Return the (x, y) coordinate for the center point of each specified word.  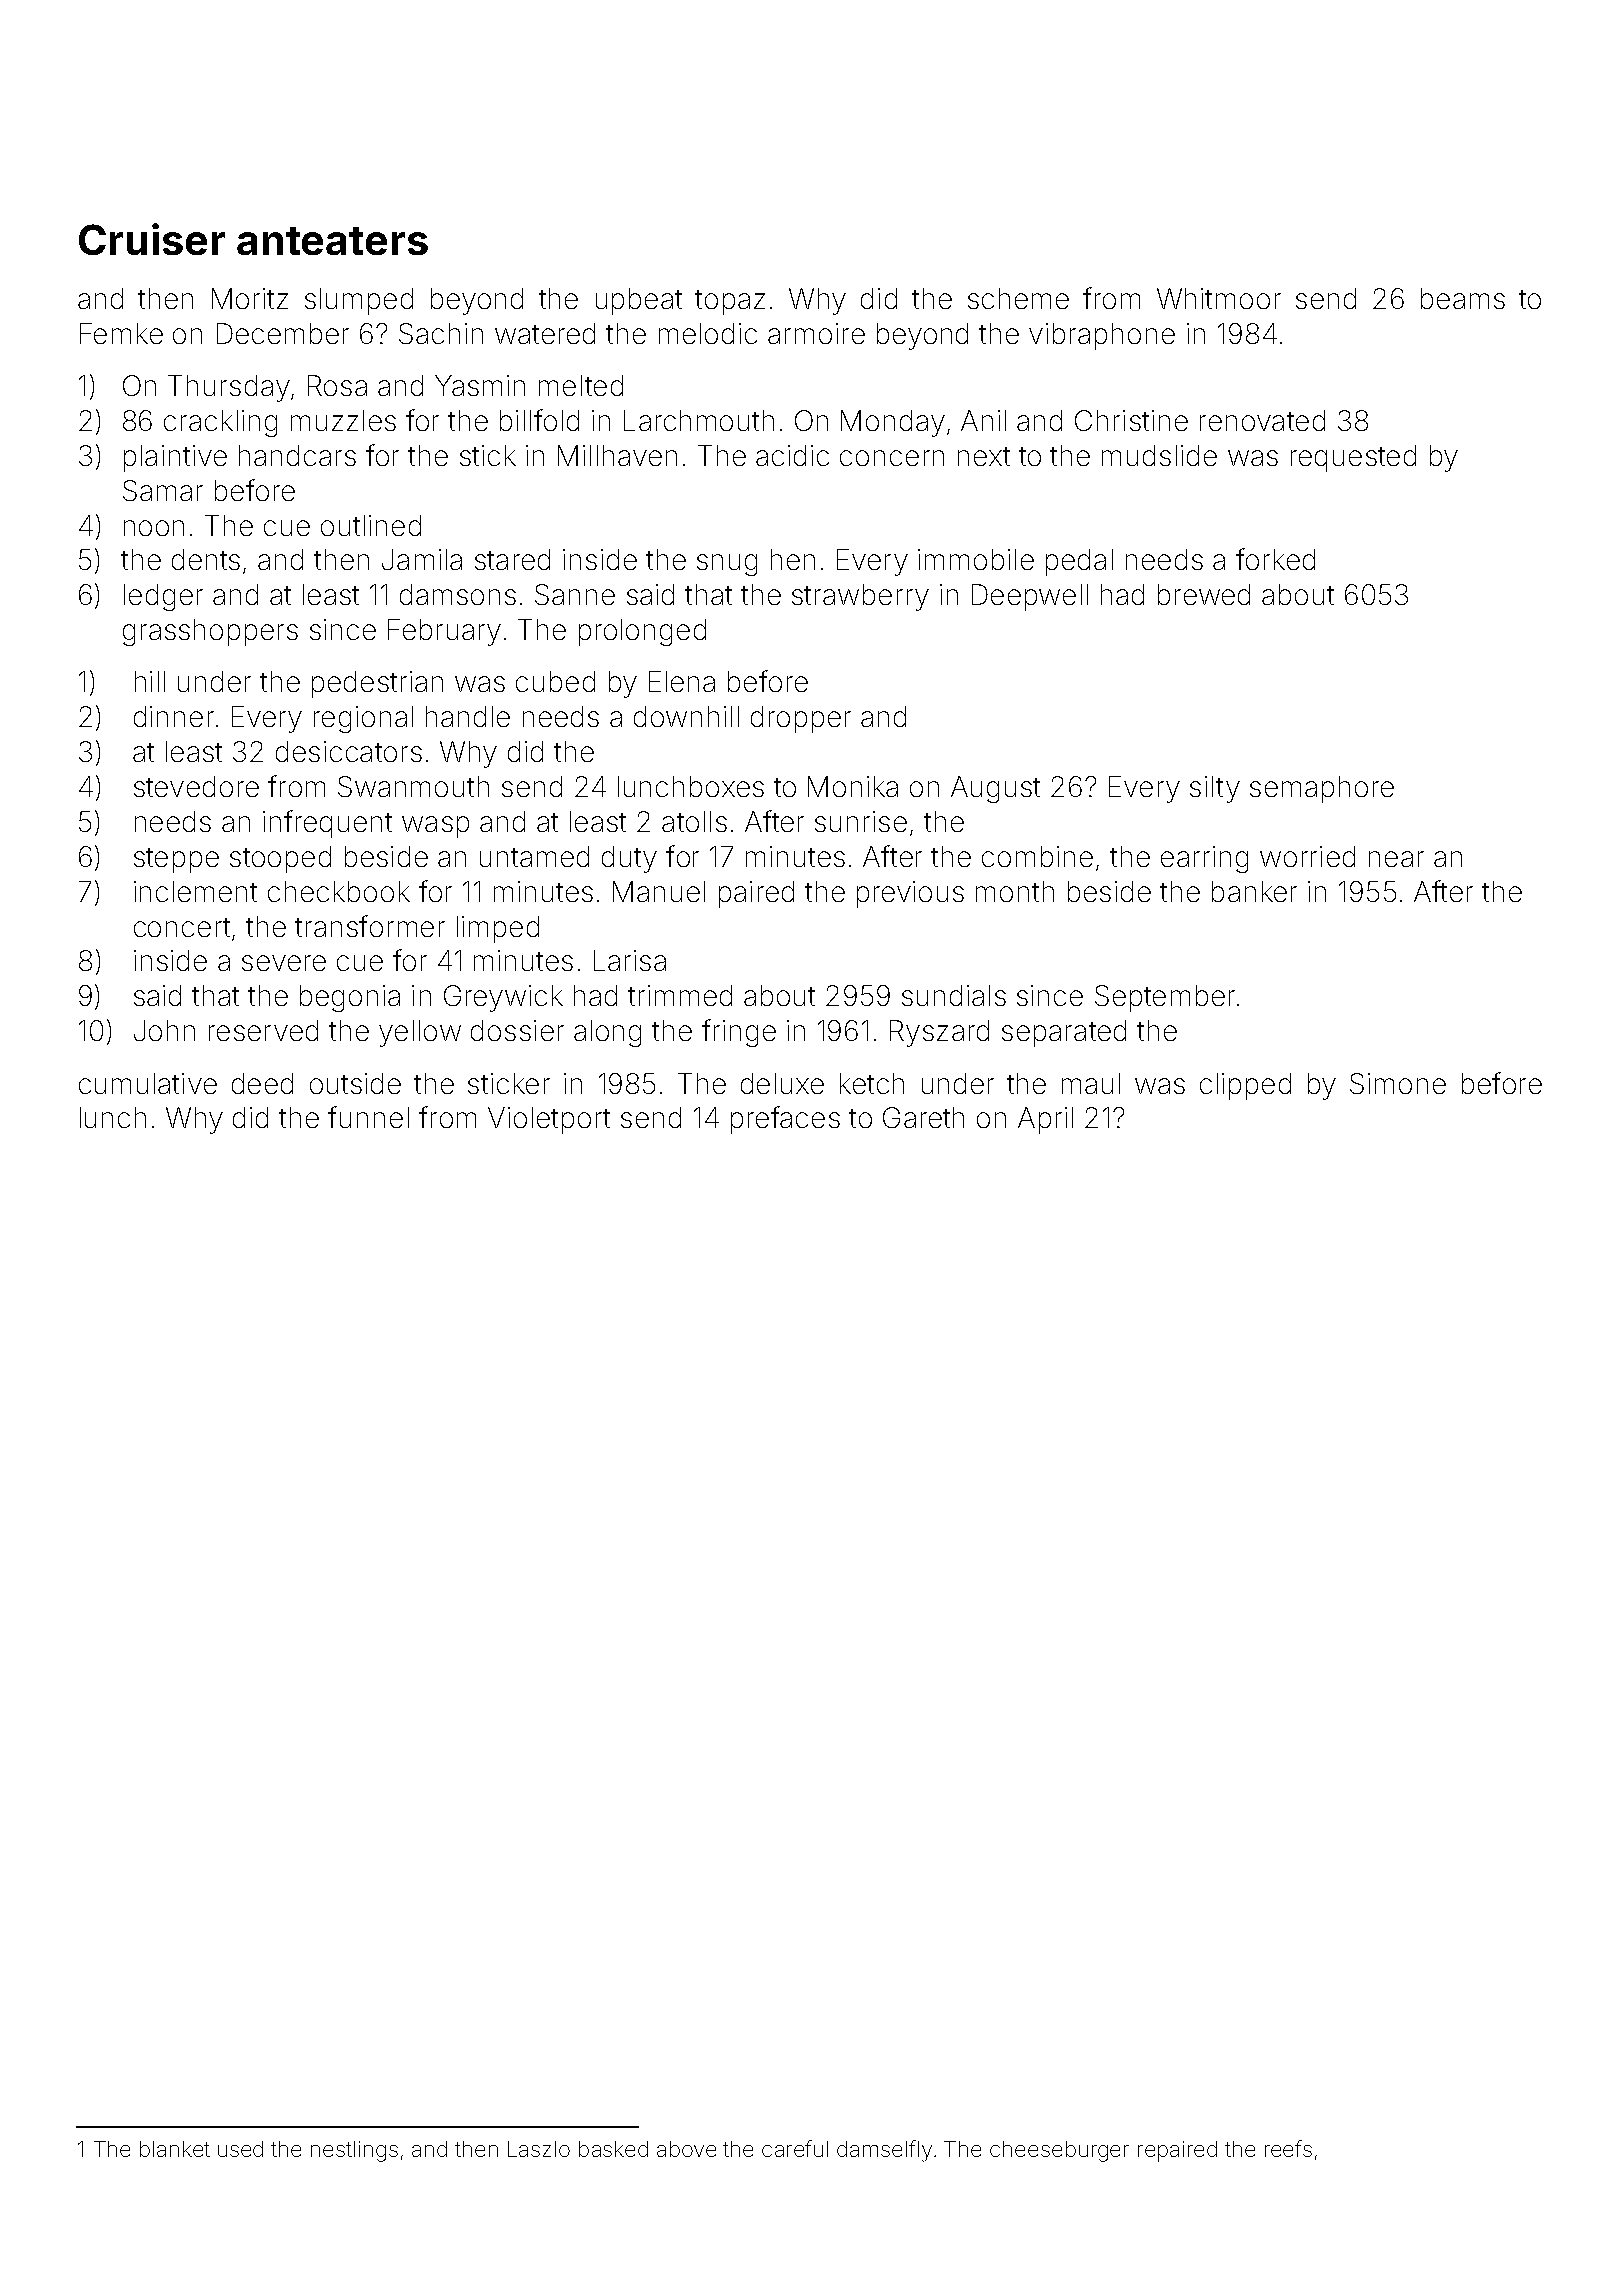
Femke (121, 333)
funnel (368, 1117)
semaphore (1322, 789)
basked (613, 2149)
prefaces (785, 1120)
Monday (893, 423)
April (1045, 1120)
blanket (175, 2149)
